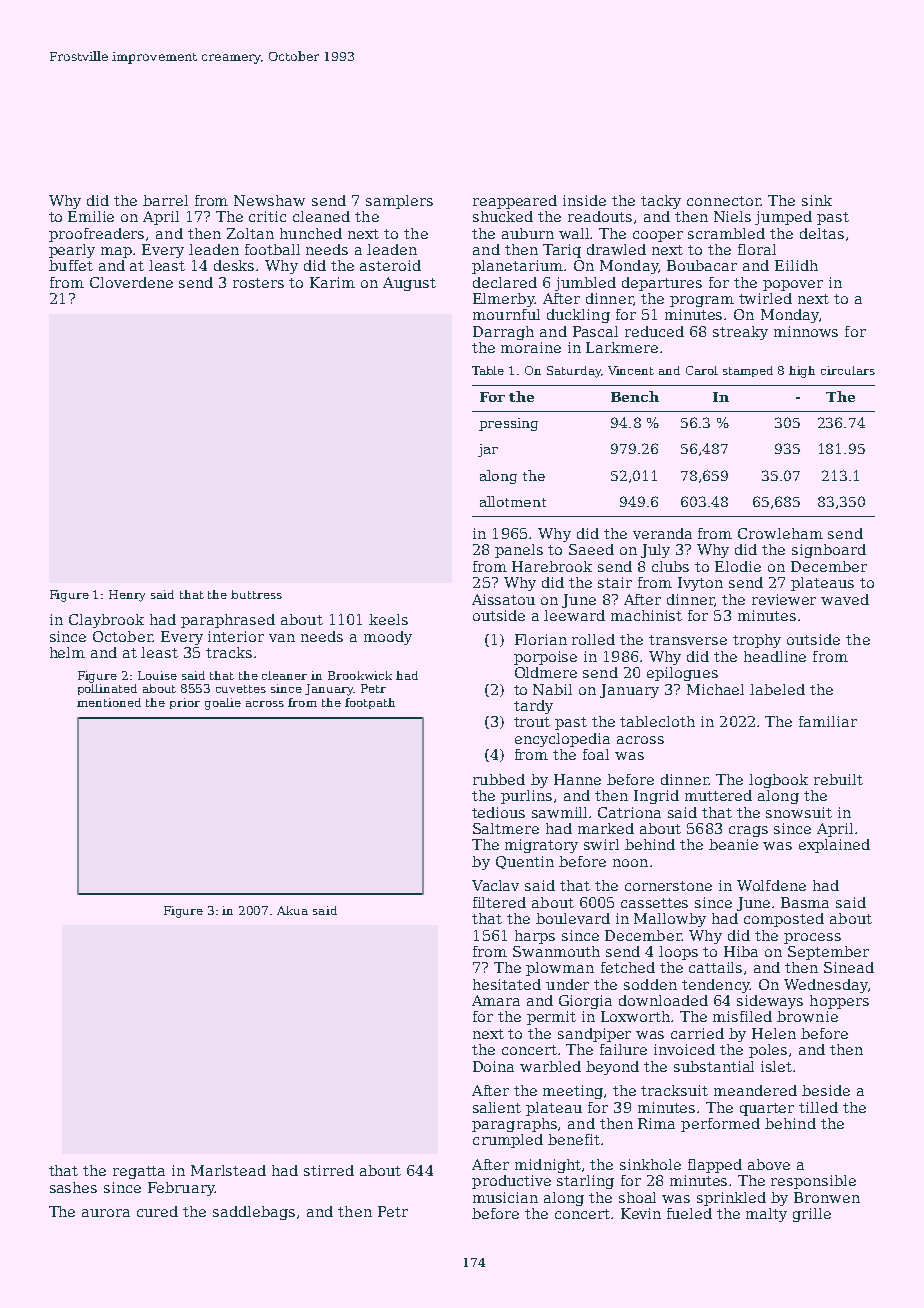 Image resolution: width=924 pixels, height=1308 pixels. I want to click on mentioned, so click(109, 702).
